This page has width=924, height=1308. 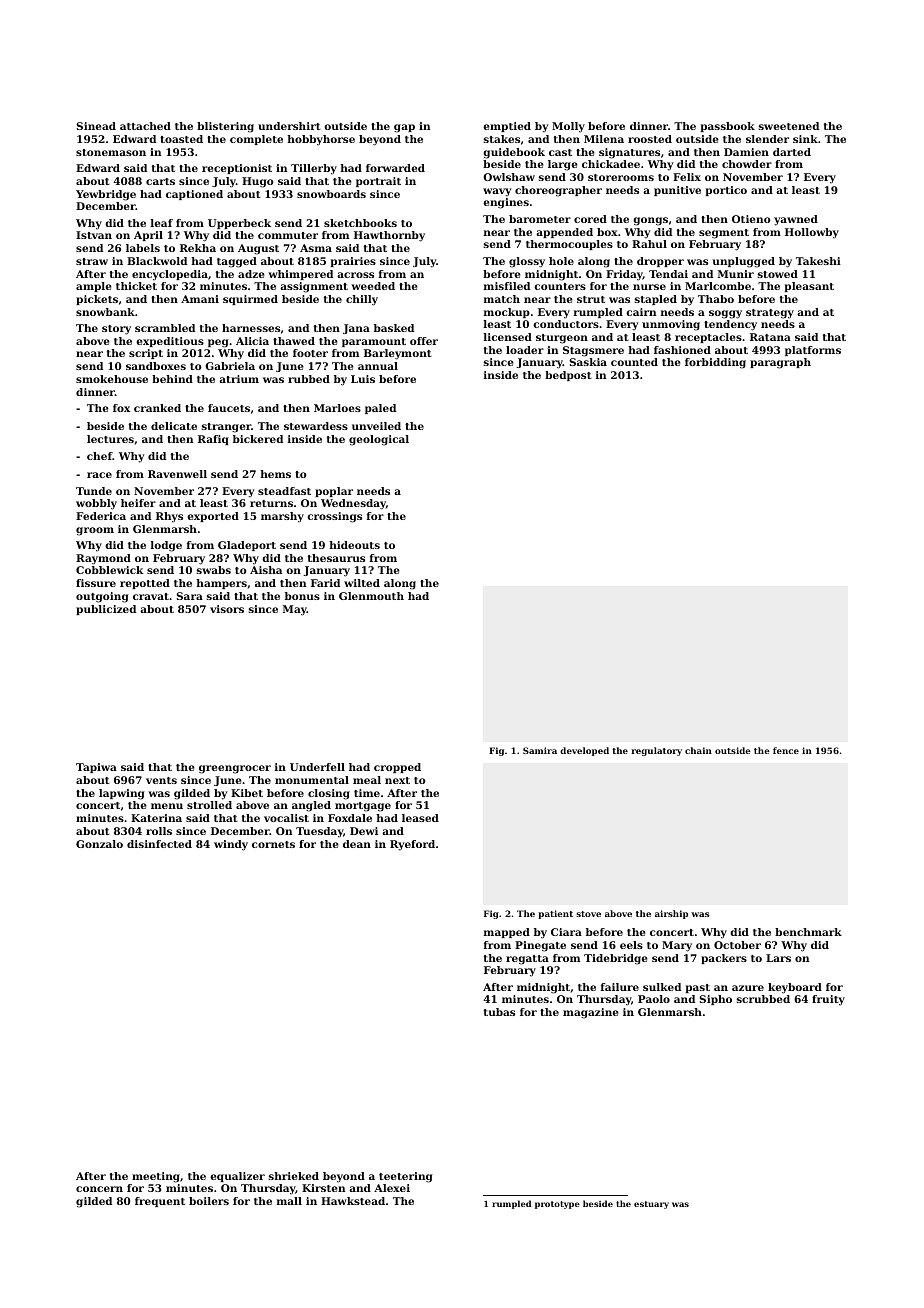 What do you see at coordinates (499, 1012) in the page?
I see `tubas` at bounding box center [499, 1012].
